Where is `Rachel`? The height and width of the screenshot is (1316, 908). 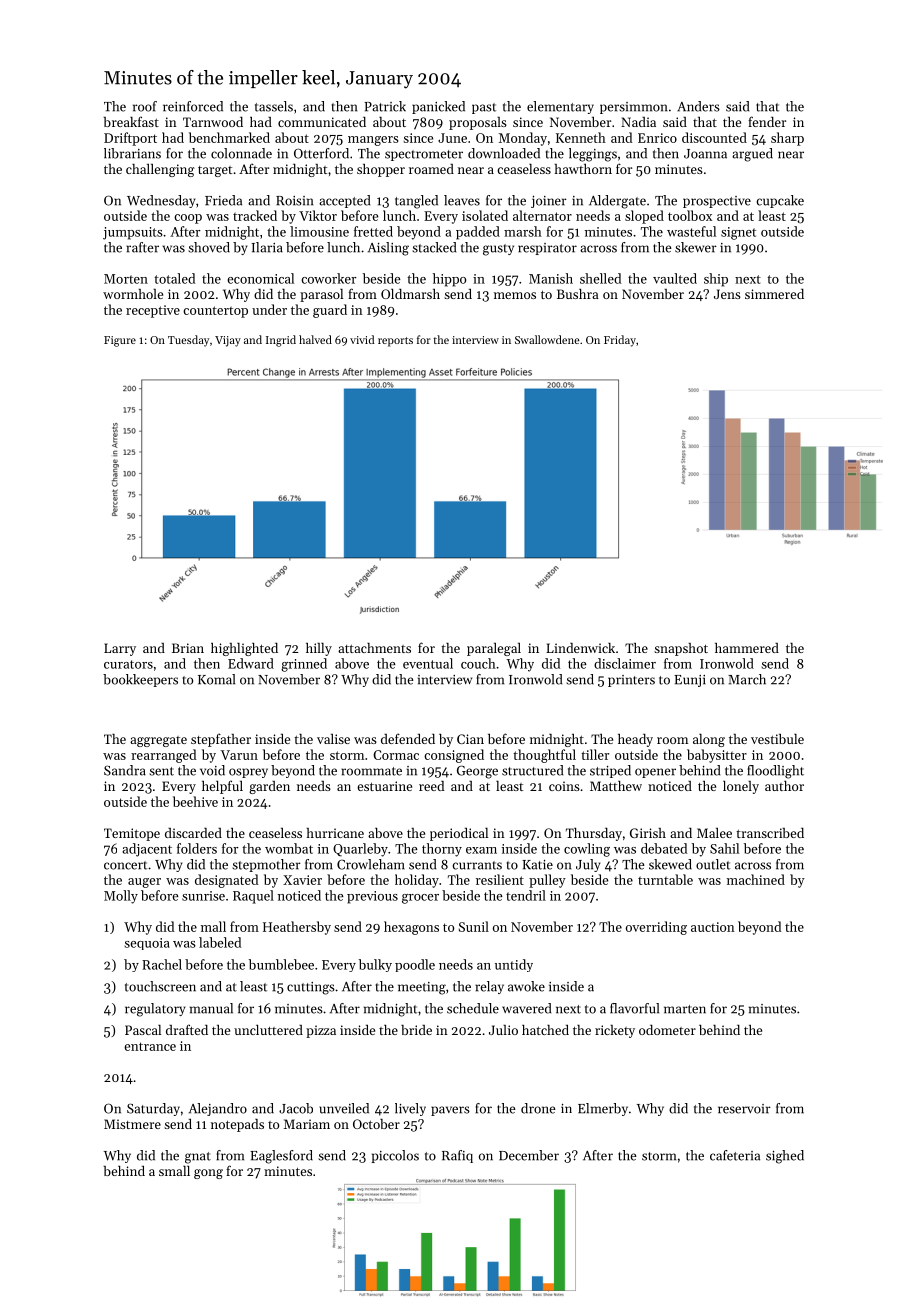 Rachel is located at coordinates (162, 964).
